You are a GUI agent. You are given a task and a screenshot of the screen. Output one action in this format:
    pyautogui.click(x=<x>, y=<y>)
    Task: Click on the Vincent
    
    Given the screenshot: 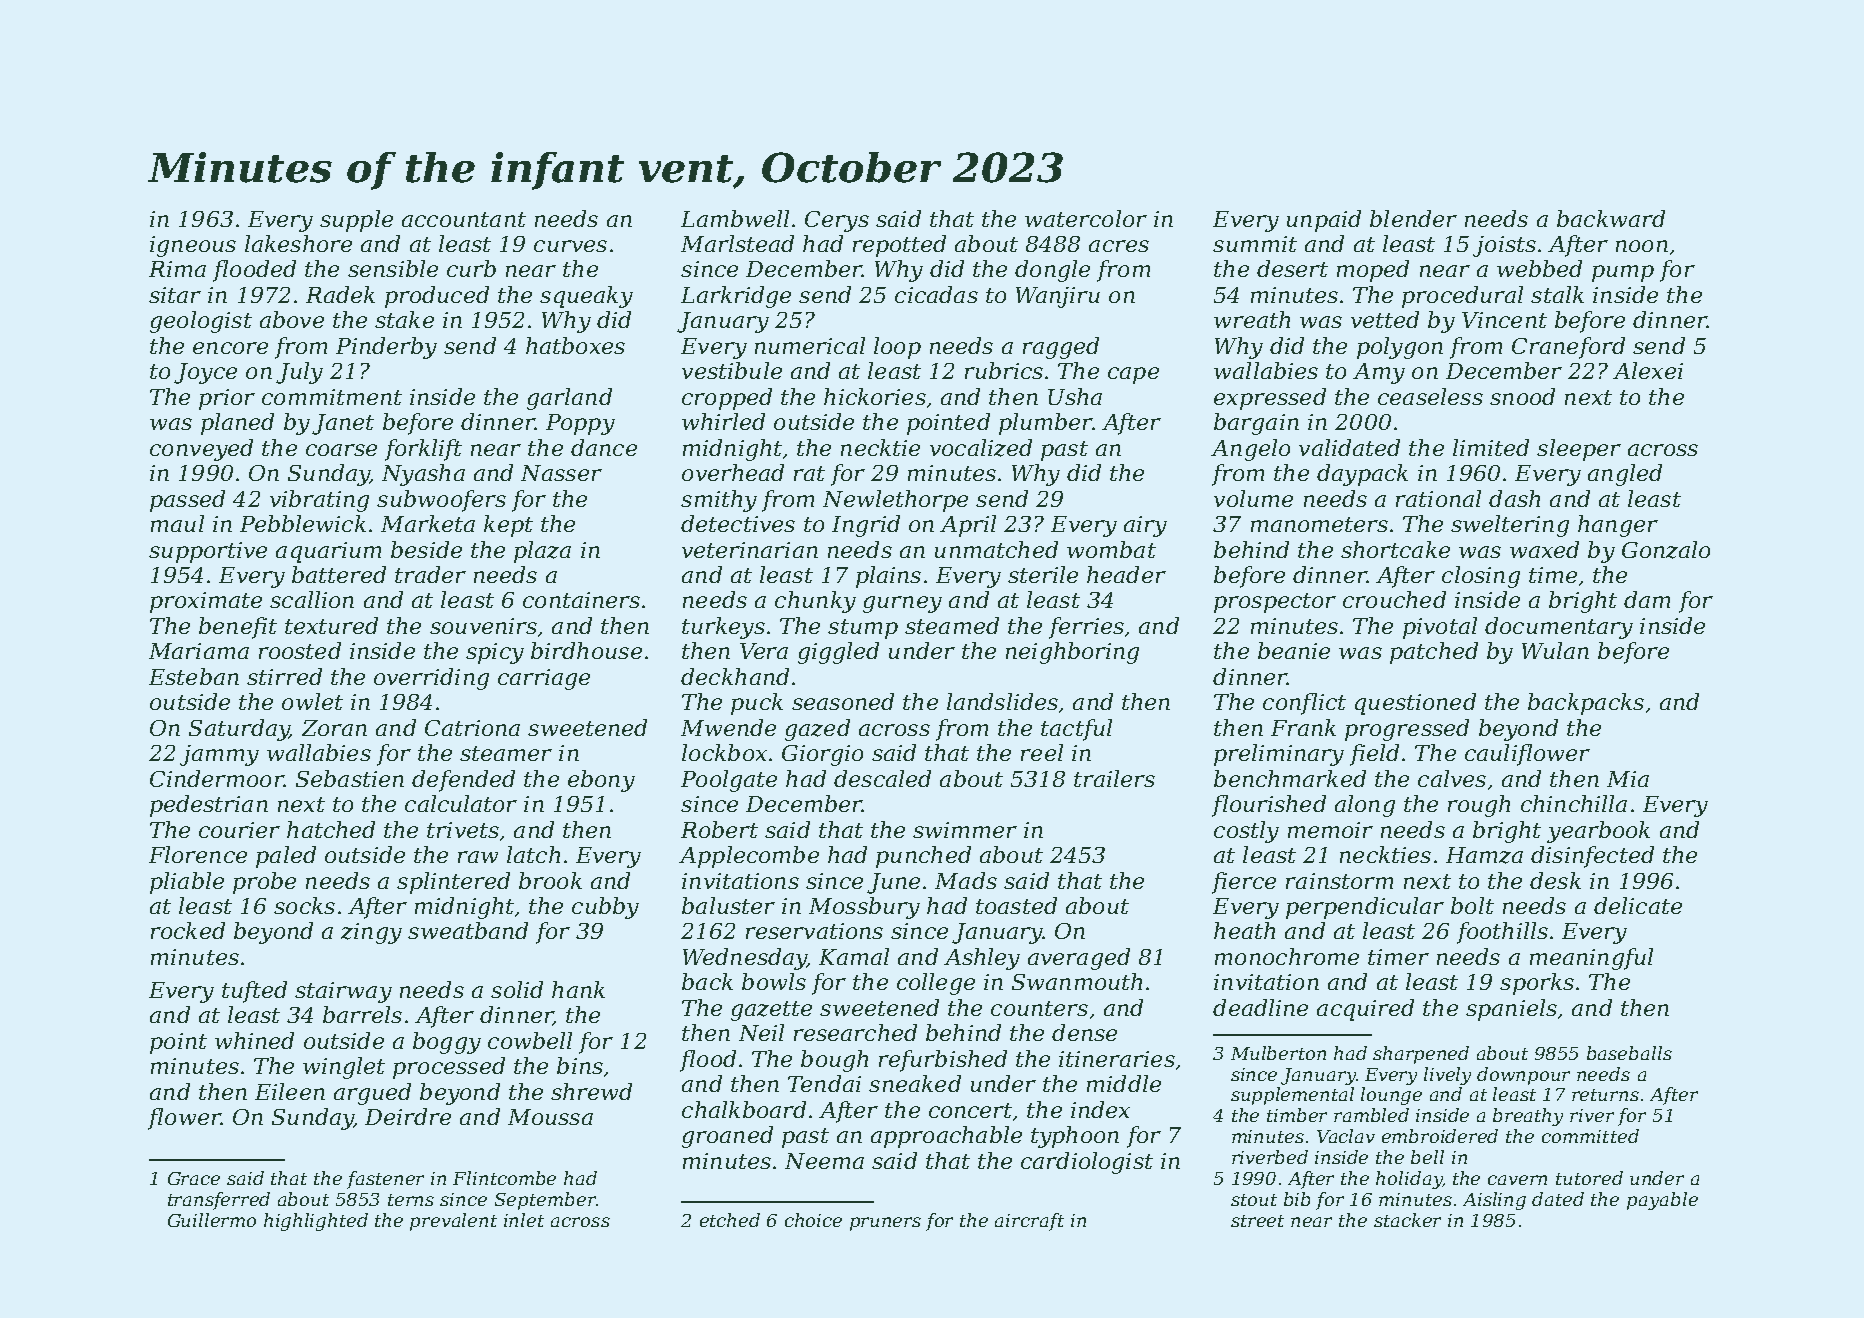 What is the action you would take?
    pyautogui.click(x=1504, y=320)
